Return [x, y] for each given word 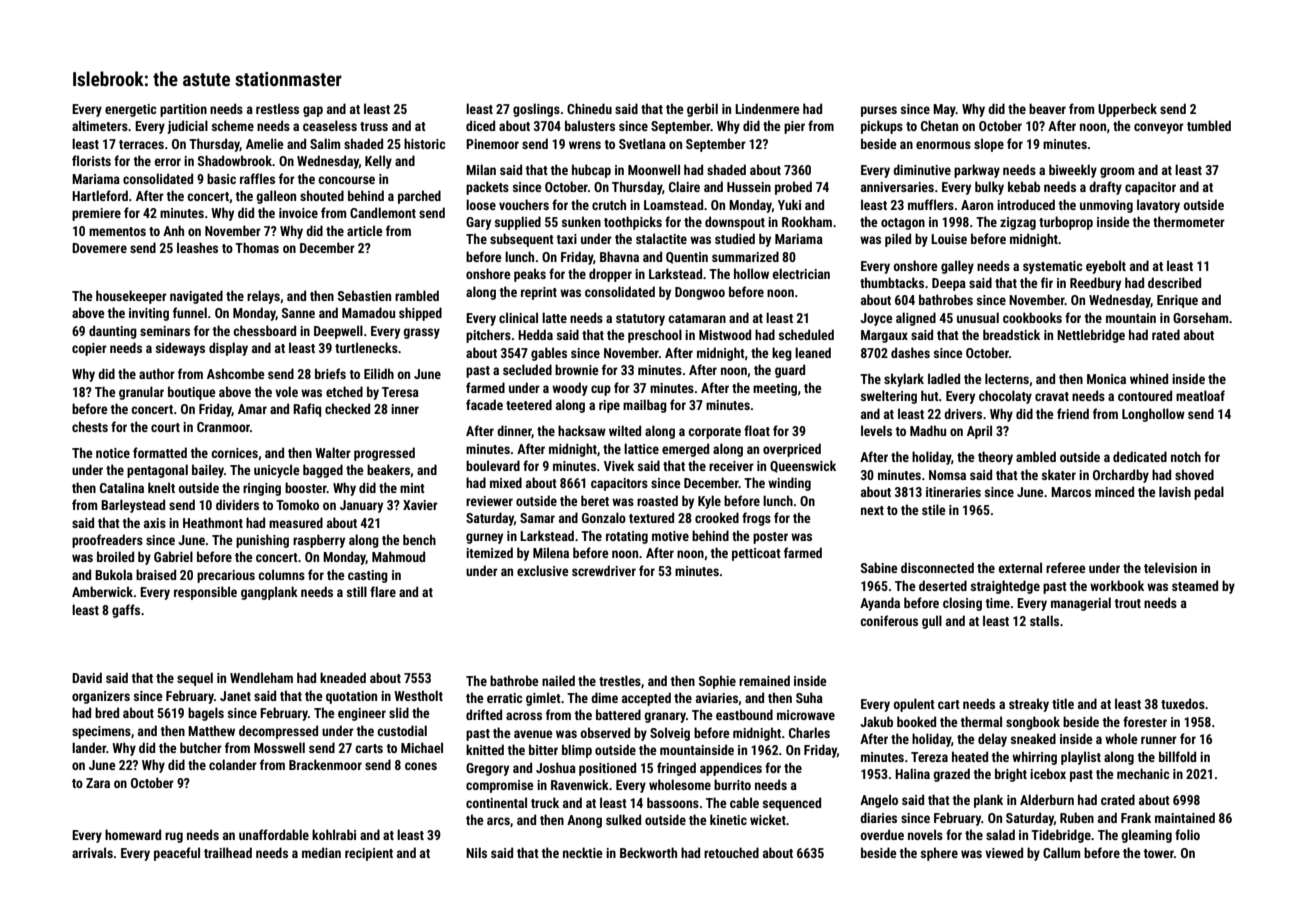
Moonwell [654, 169]
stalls [1044, 620]
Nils [476, 852]
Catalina [122, 487]
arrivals [92, 852]
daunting [113, 332]
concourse [346, 180]
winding [789, 484]
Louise [949, 239]
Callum [1061, 852]
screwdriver [604, 570]
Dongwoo [700, 293]
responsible [205, 593]
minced [1114, 491]
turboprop [1066, 223]
